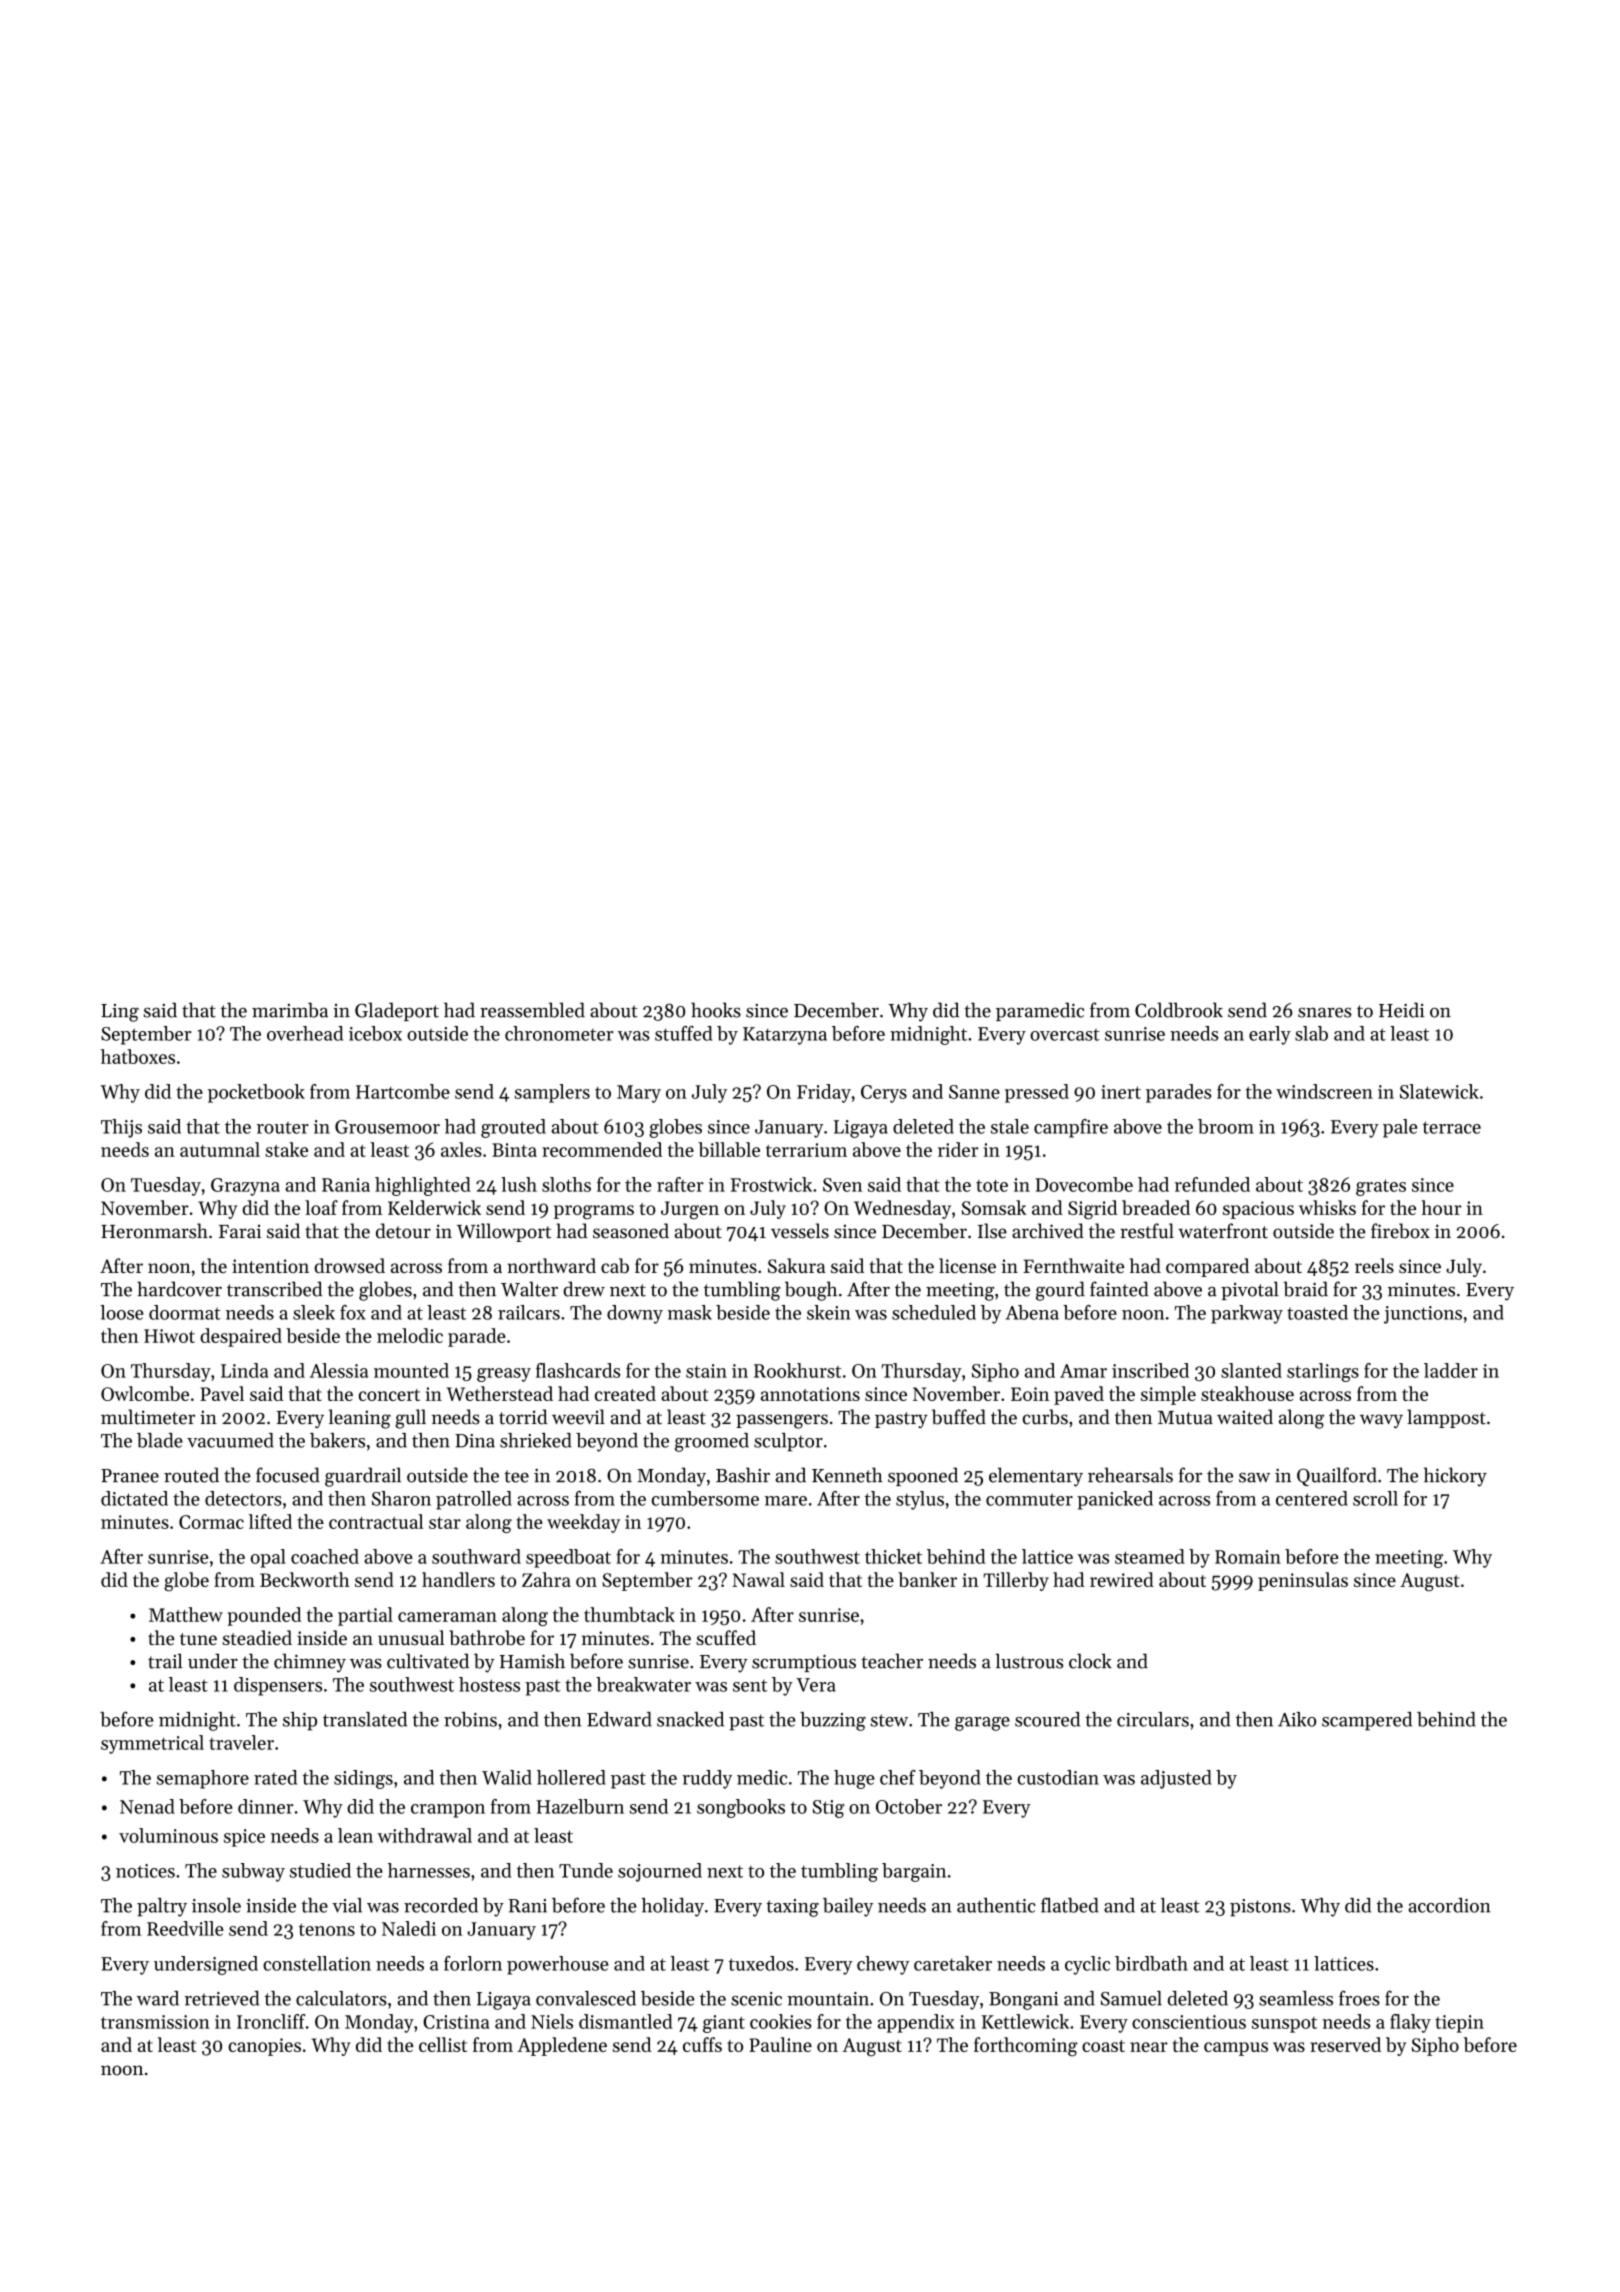 Image resolution: width=1620 pixels, height=2292 pixels. I want to click on chimney, so click(310, 1663).
